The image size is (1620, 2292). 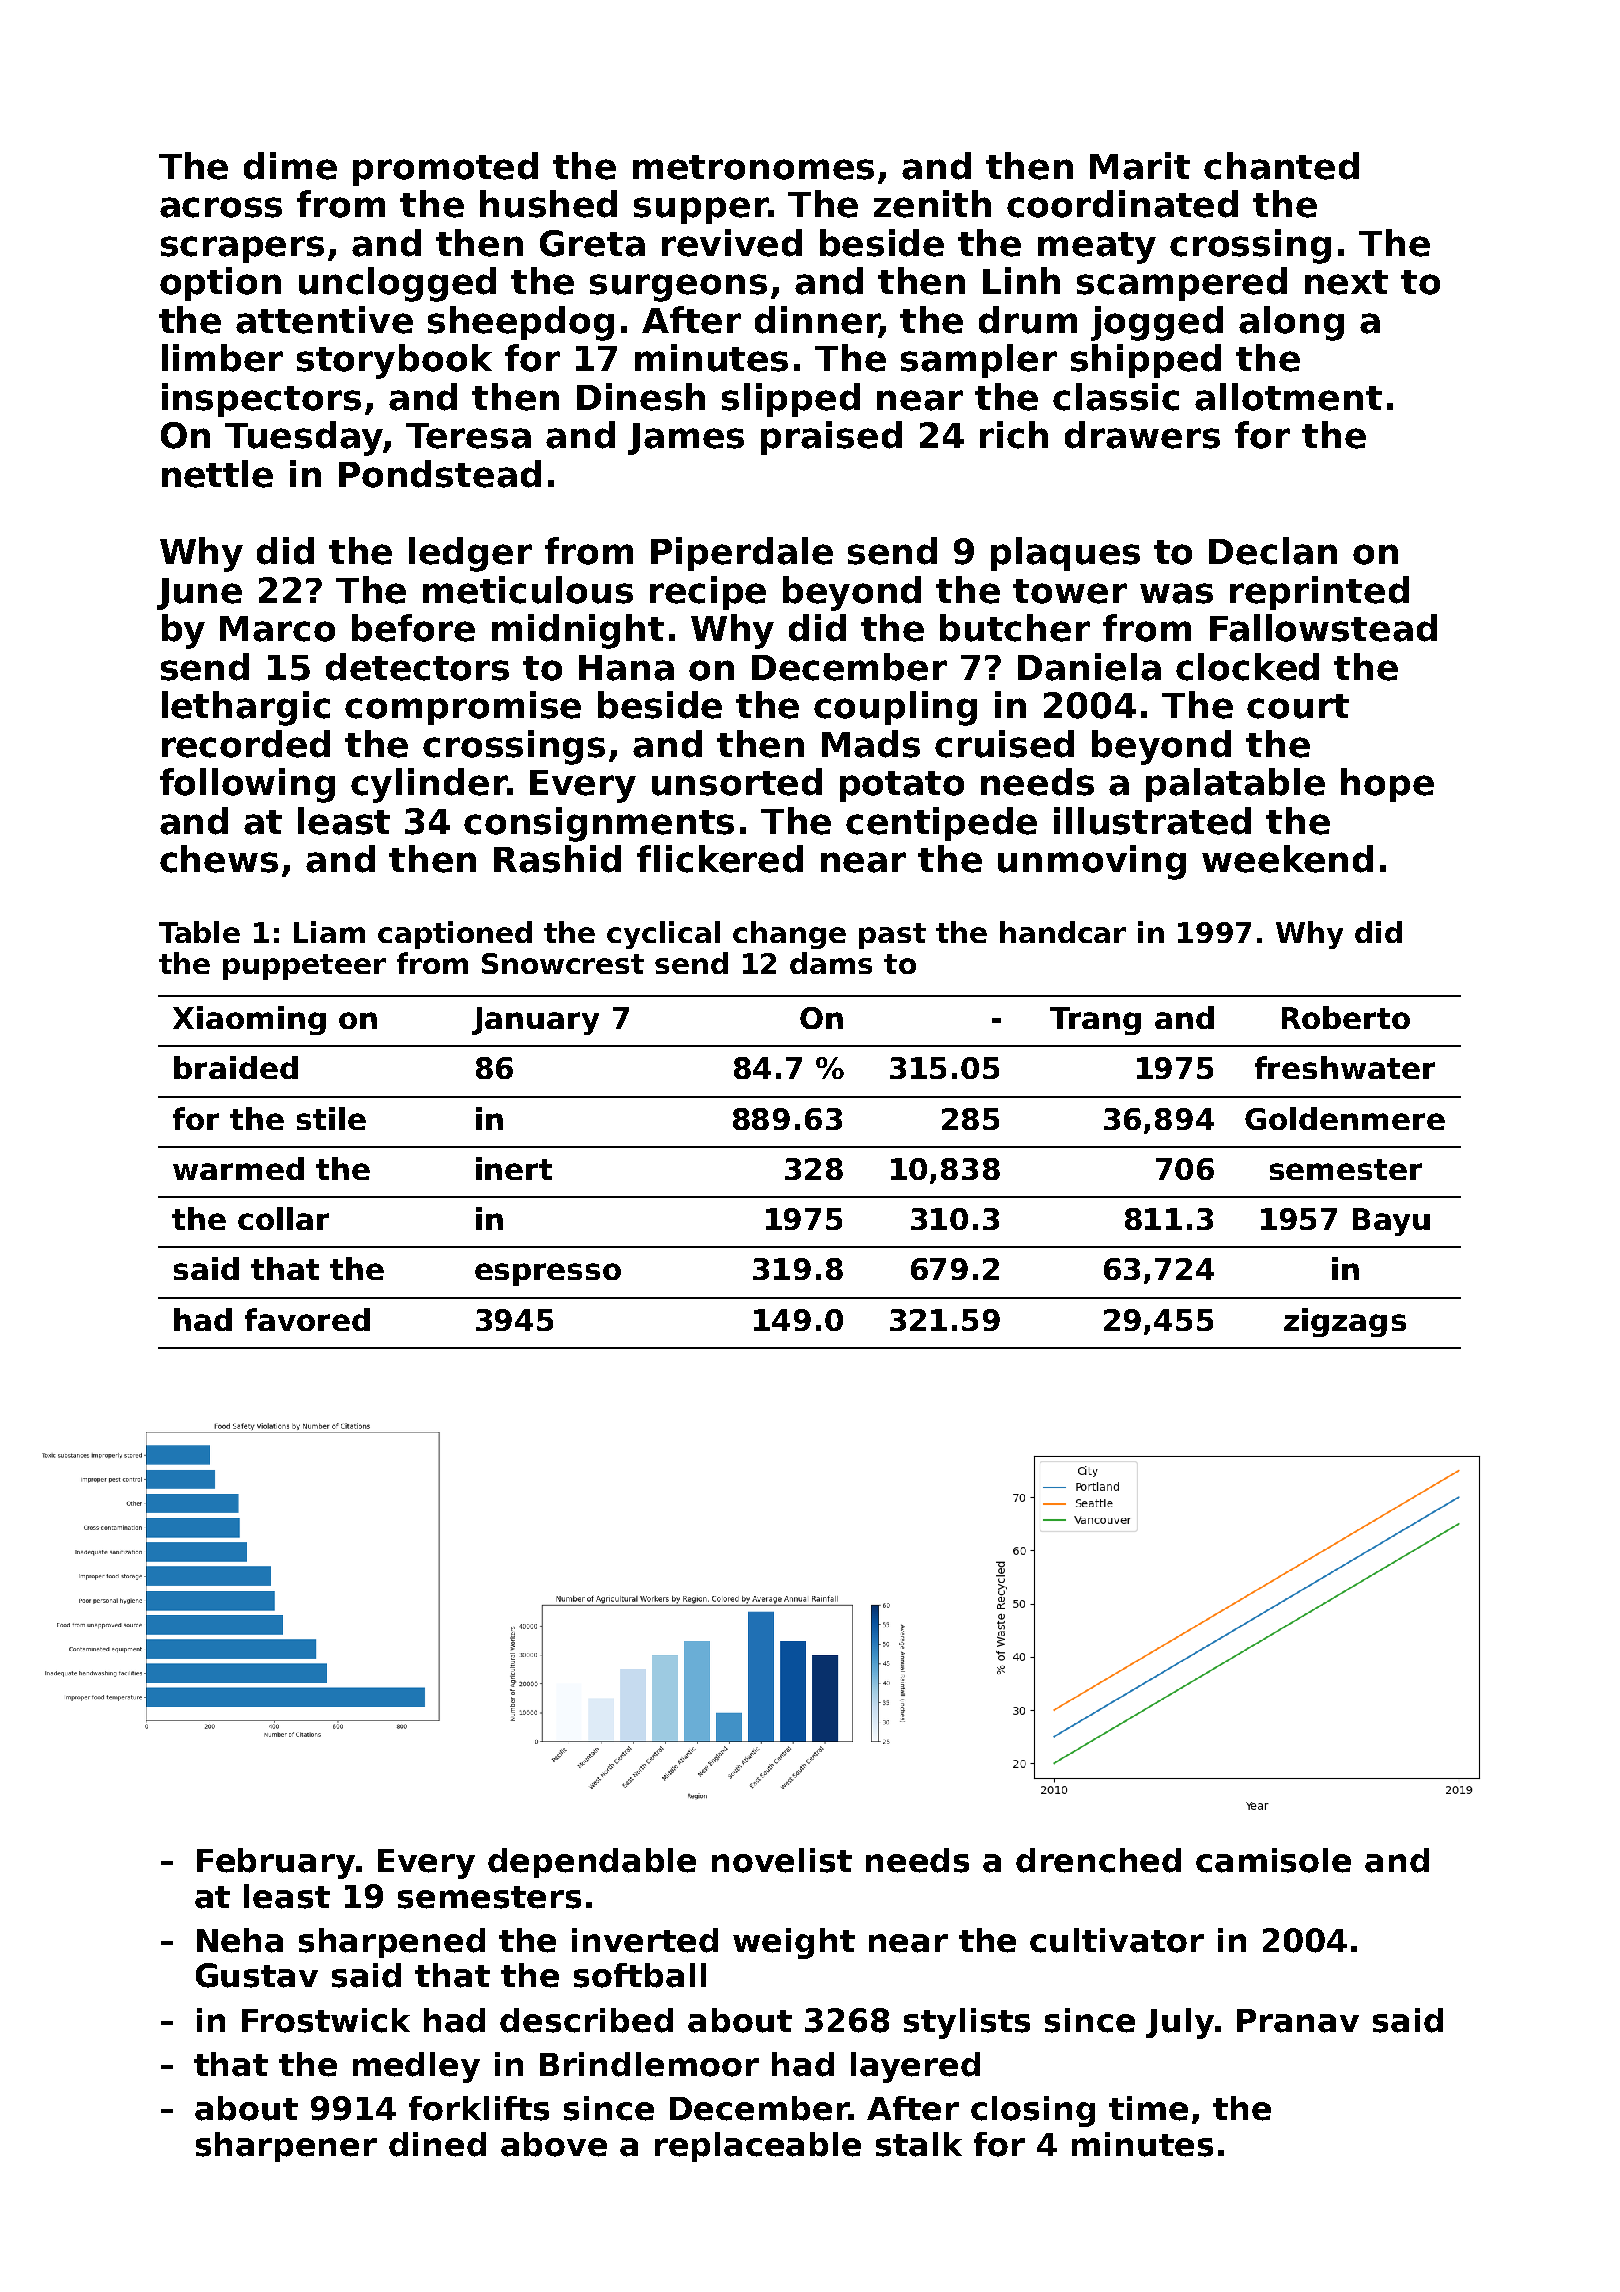 I want to click on plaques, so click(x=1065, y=554).
